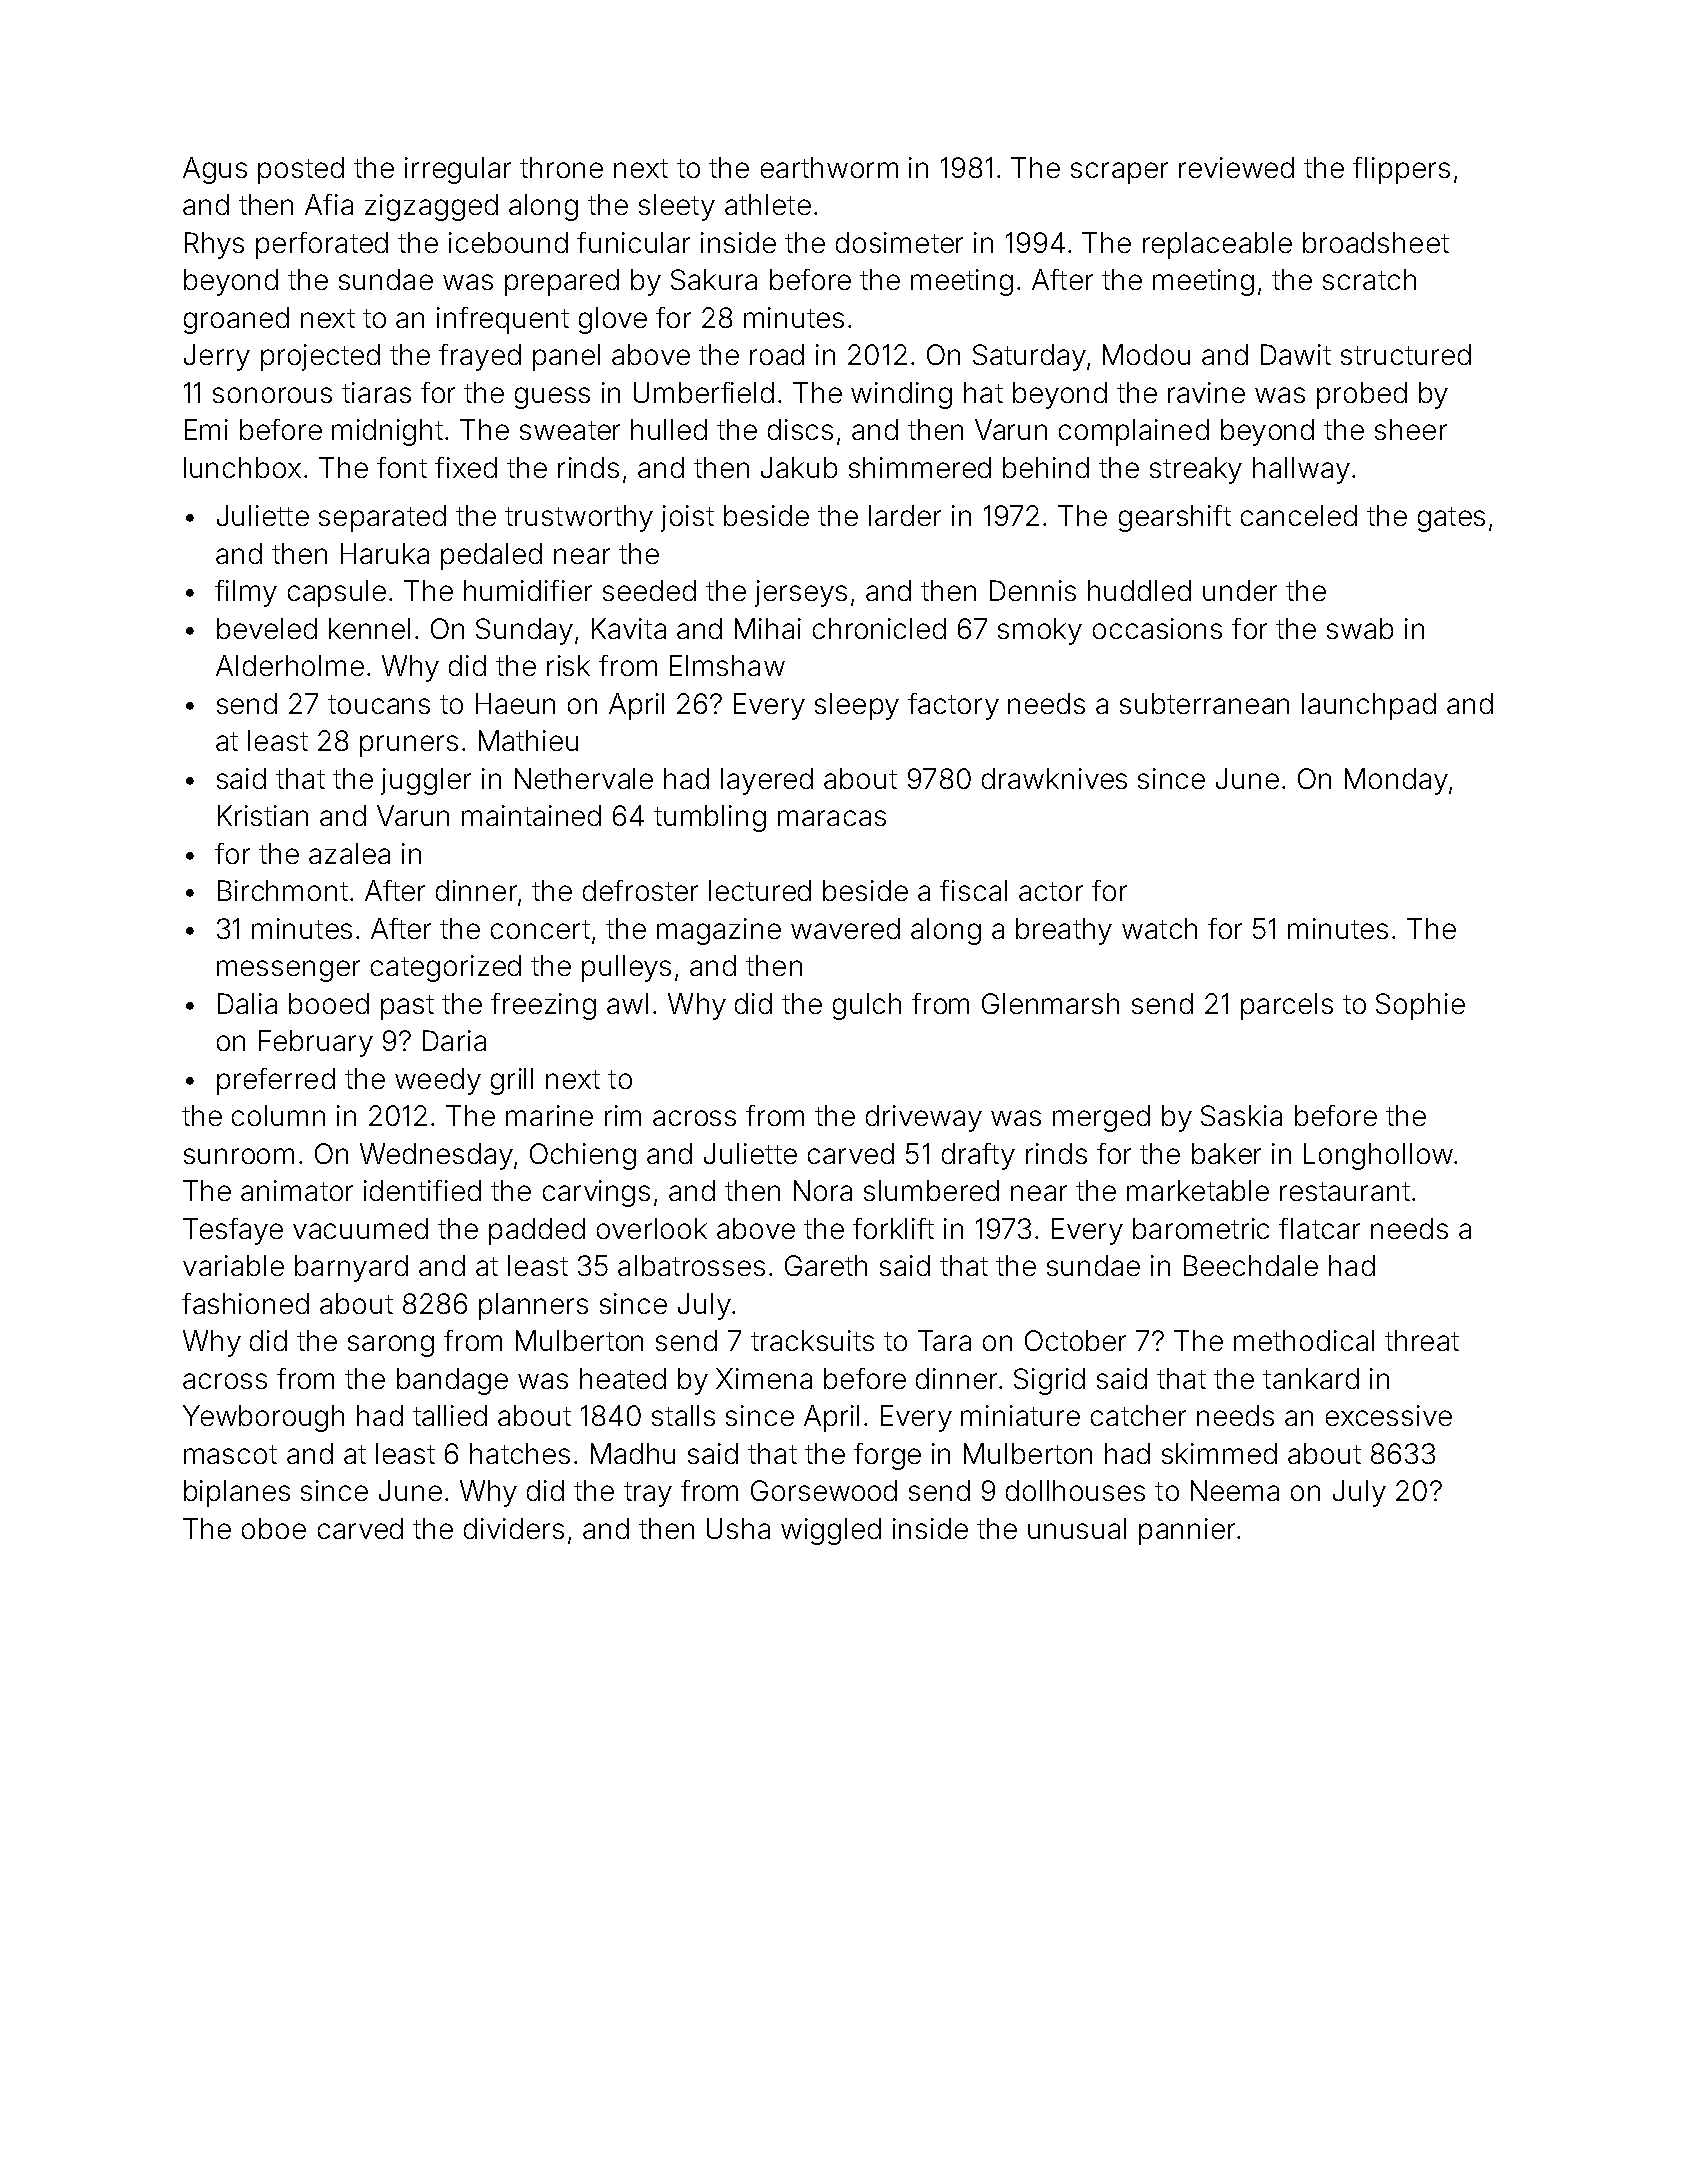 This document has height=2178, width=1683. Describe the element at coordinates (704, 392) in the document. I see `Umberfield` at that location.
